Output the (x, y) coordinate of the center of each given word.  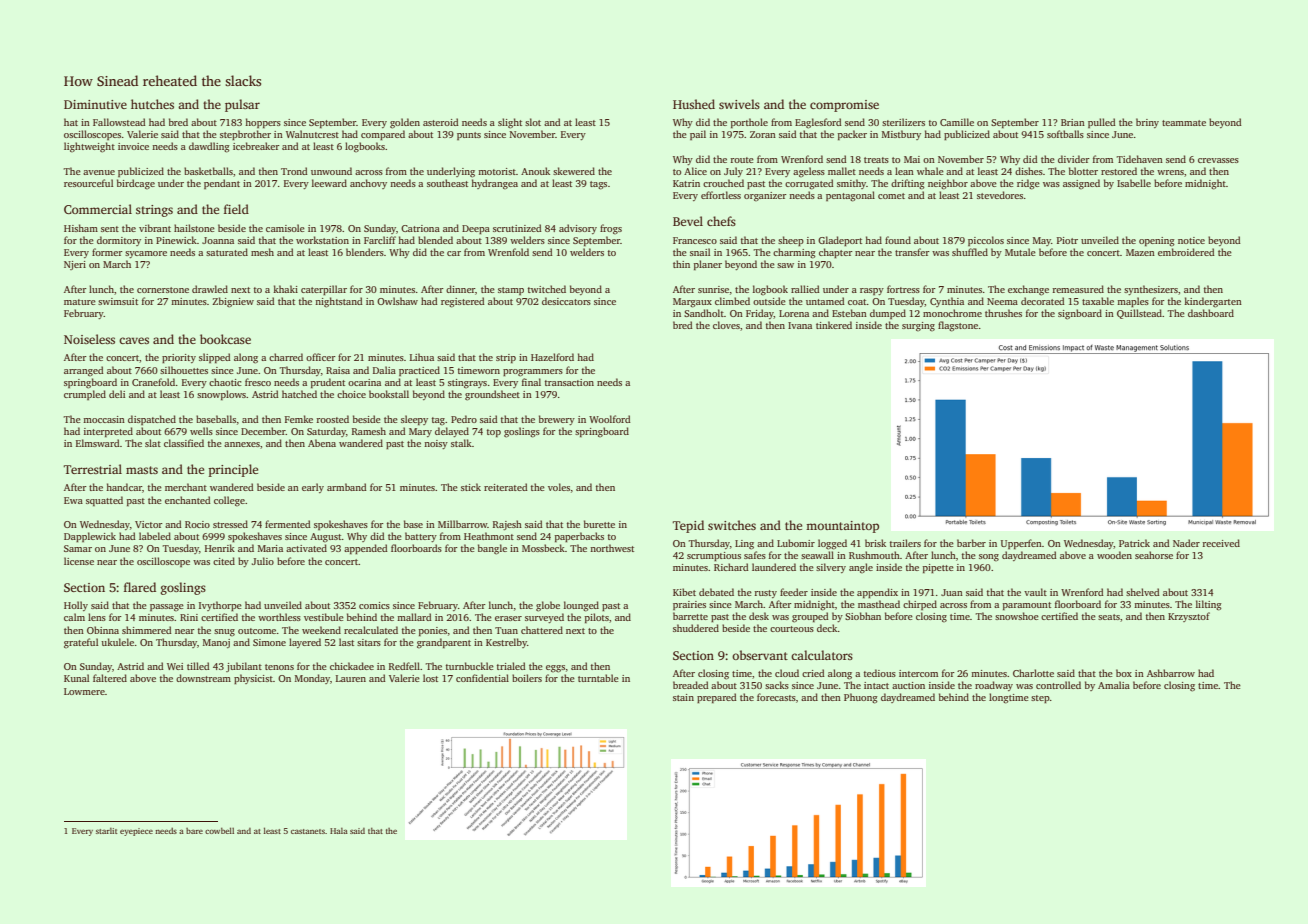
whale (930, 171)
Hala (339, 831)
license (79, 561)
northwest (612, 548)
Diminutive (95, 104)
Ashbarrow (1171, 673)
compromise (844, 106)
